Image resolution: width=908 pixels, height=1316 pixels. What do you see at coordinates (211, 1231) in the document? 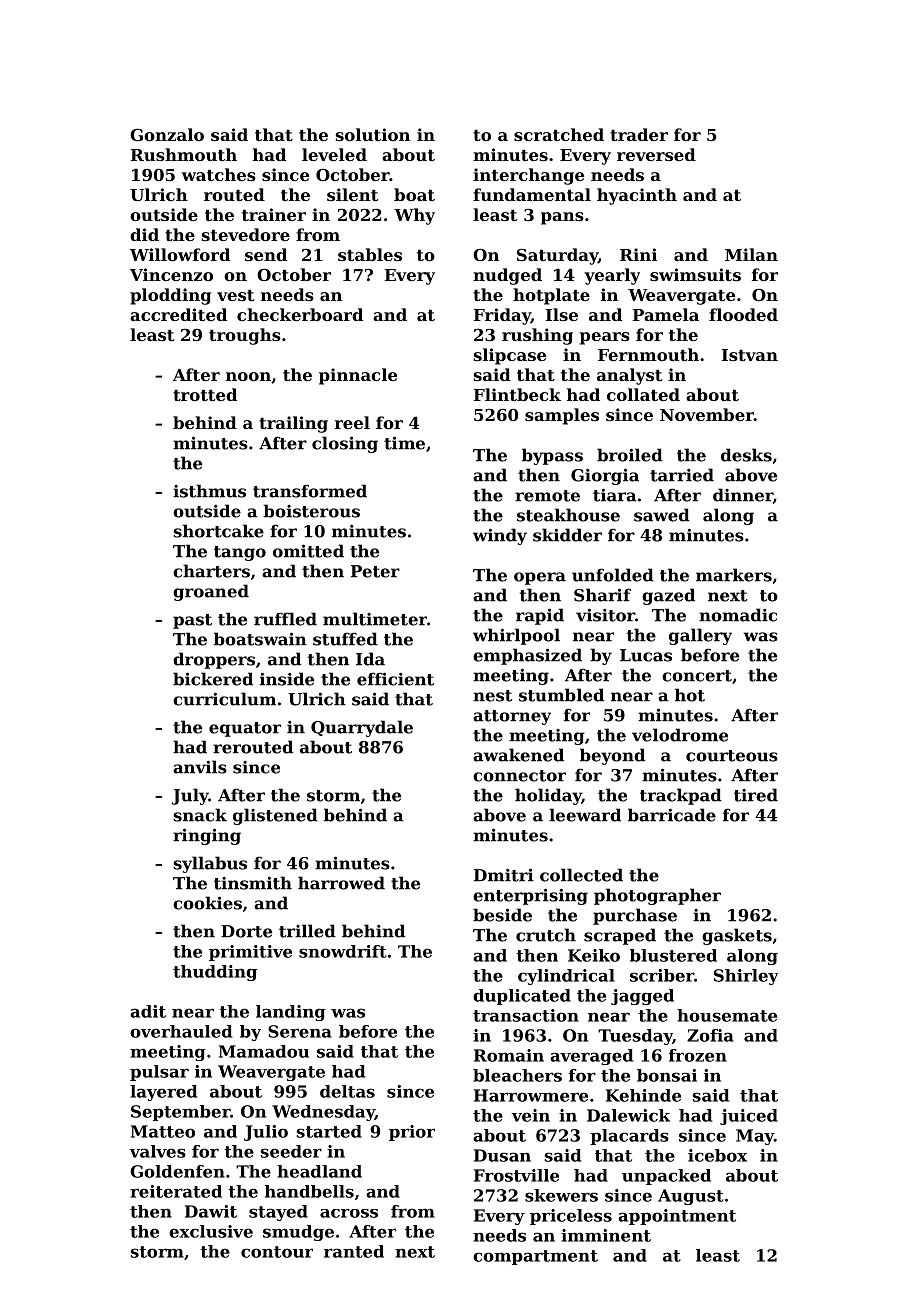
I see `exclusive` at bounding box center [211, 1231].
